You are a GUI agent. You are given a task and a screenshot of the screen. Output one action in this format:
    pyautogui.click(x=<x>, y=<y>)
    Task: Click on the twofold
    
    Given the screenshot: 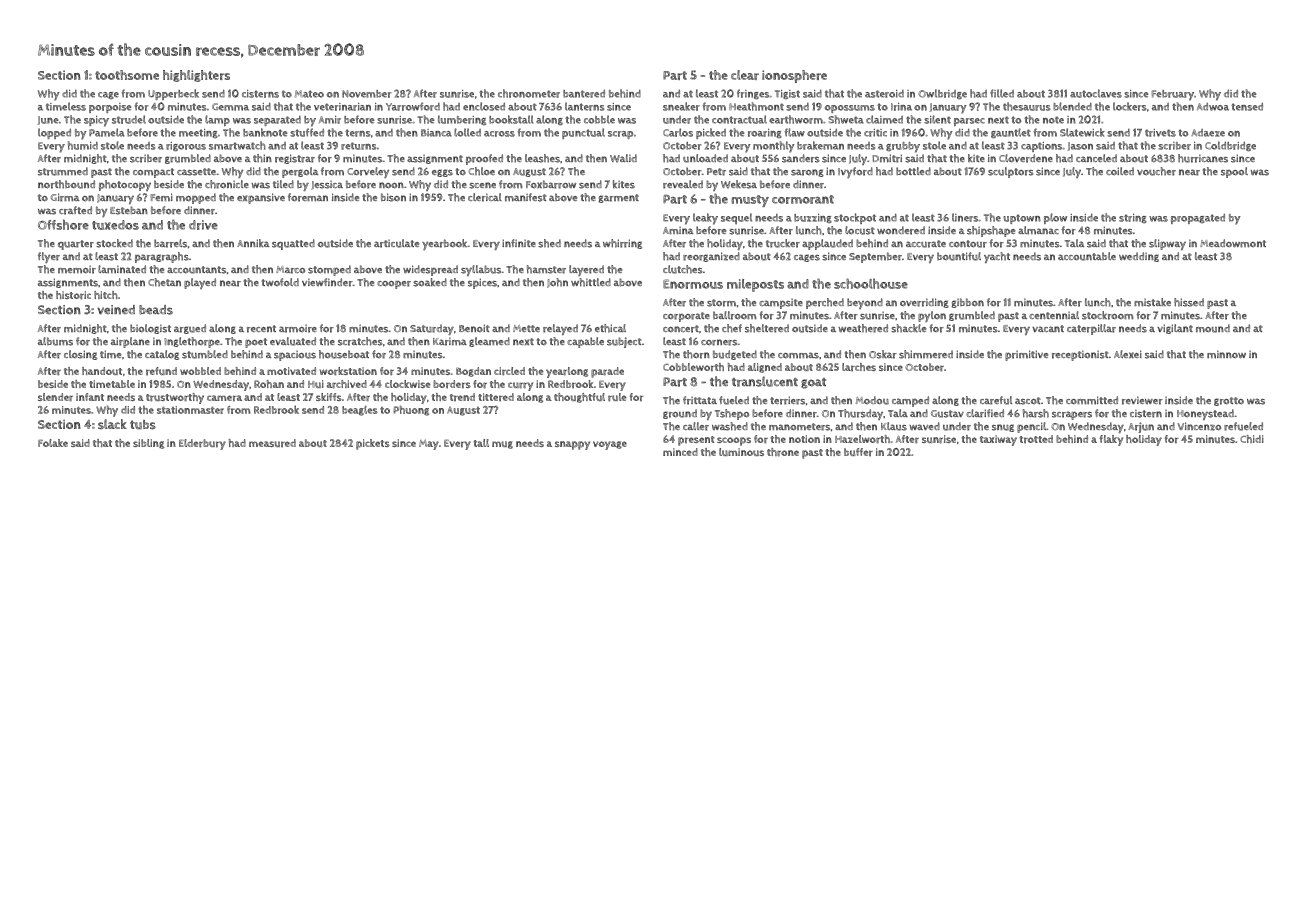 What is the action you would take?
    pyautogui.click(x=280, y=282)
